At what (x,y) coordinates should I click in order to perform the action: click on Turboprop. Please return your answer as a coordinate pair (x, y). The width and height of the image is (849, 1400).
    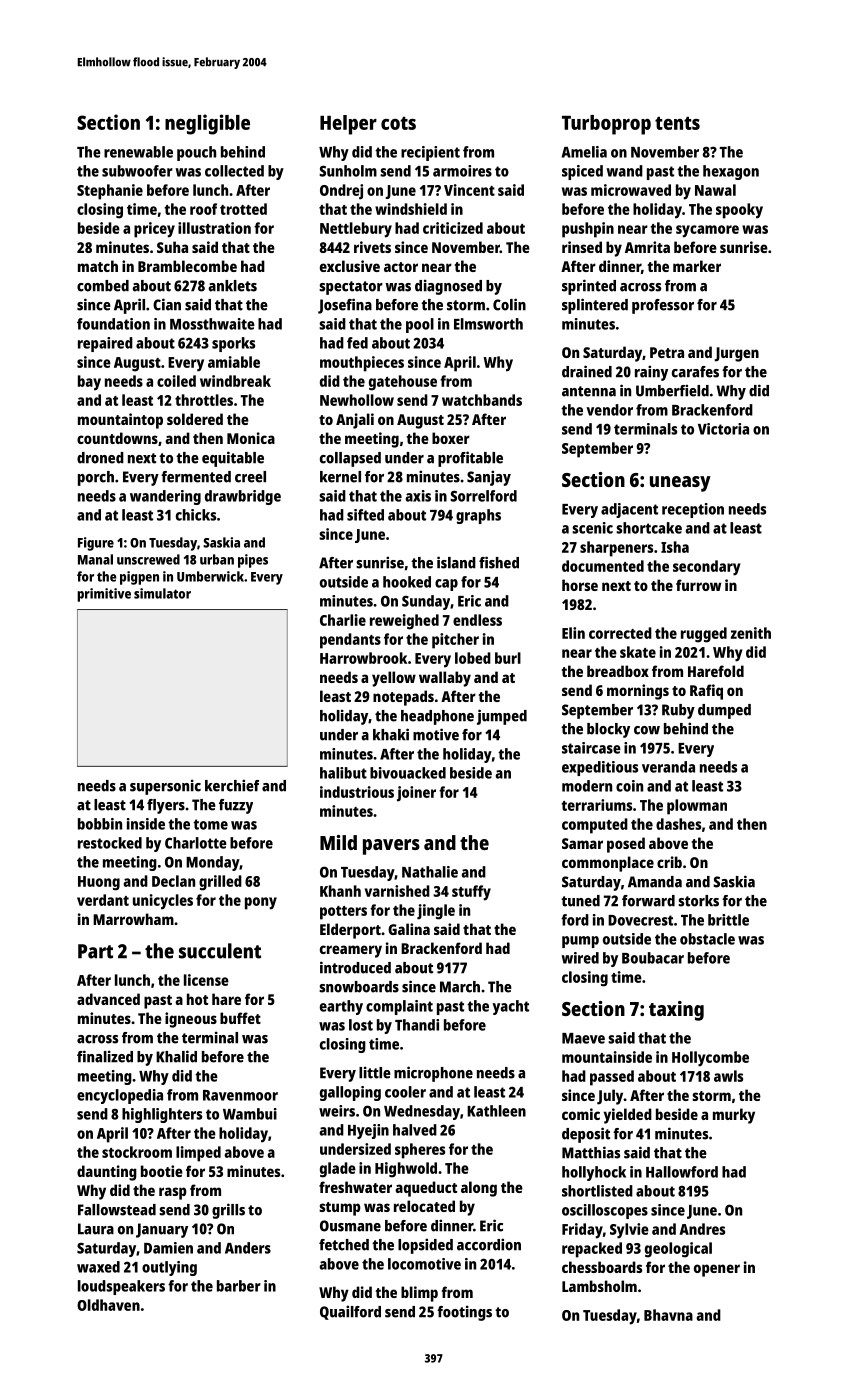
    Looking at the image, I should click on (606, 125).
